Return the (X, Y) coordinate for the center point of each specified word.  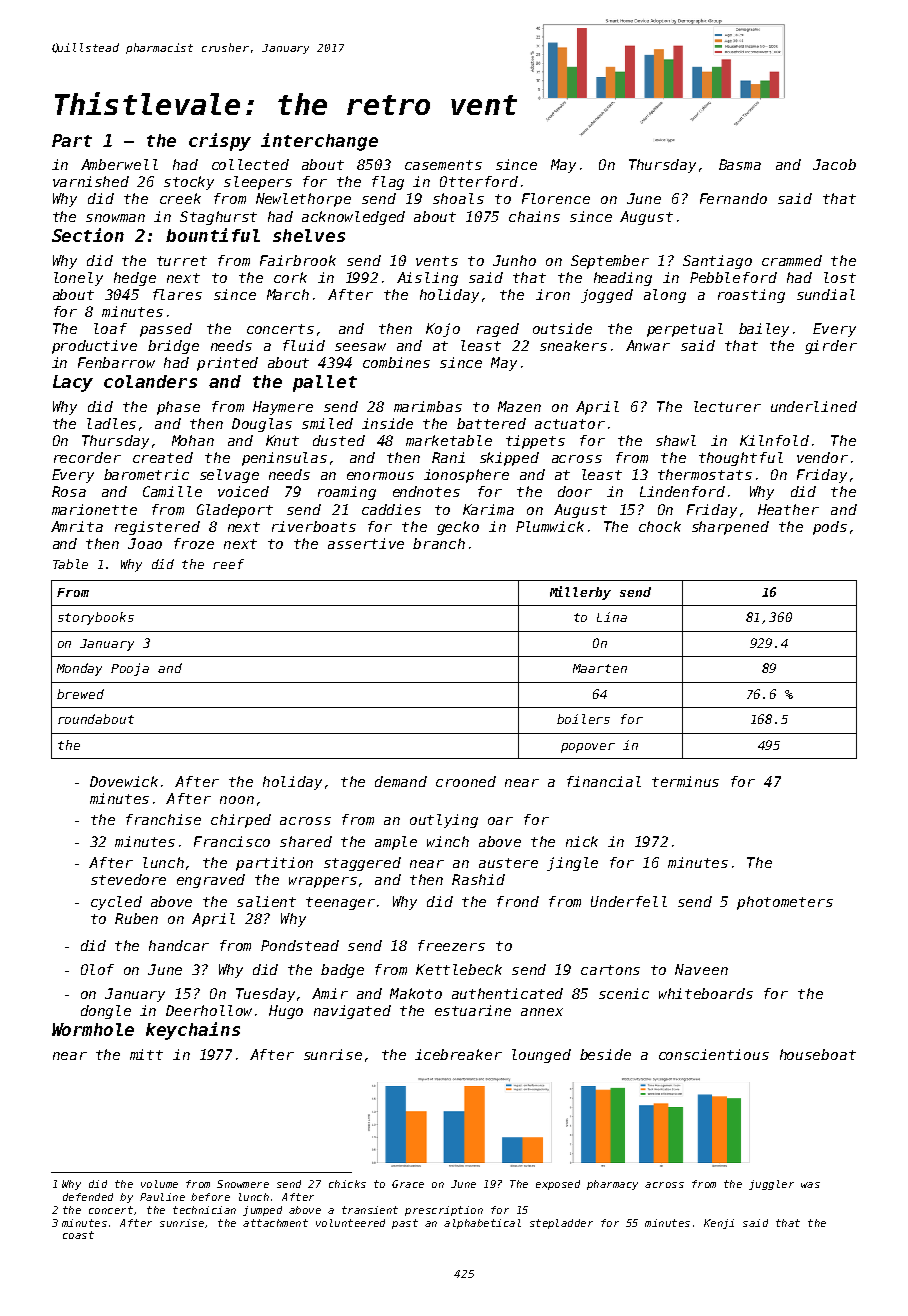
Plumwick (550, 526)
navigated (352, 1012)
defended (88, 1197)
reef (228, 564)
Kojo (443, 330)
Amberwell (119, 164)
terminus (685, 781)
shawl (676, 440)
